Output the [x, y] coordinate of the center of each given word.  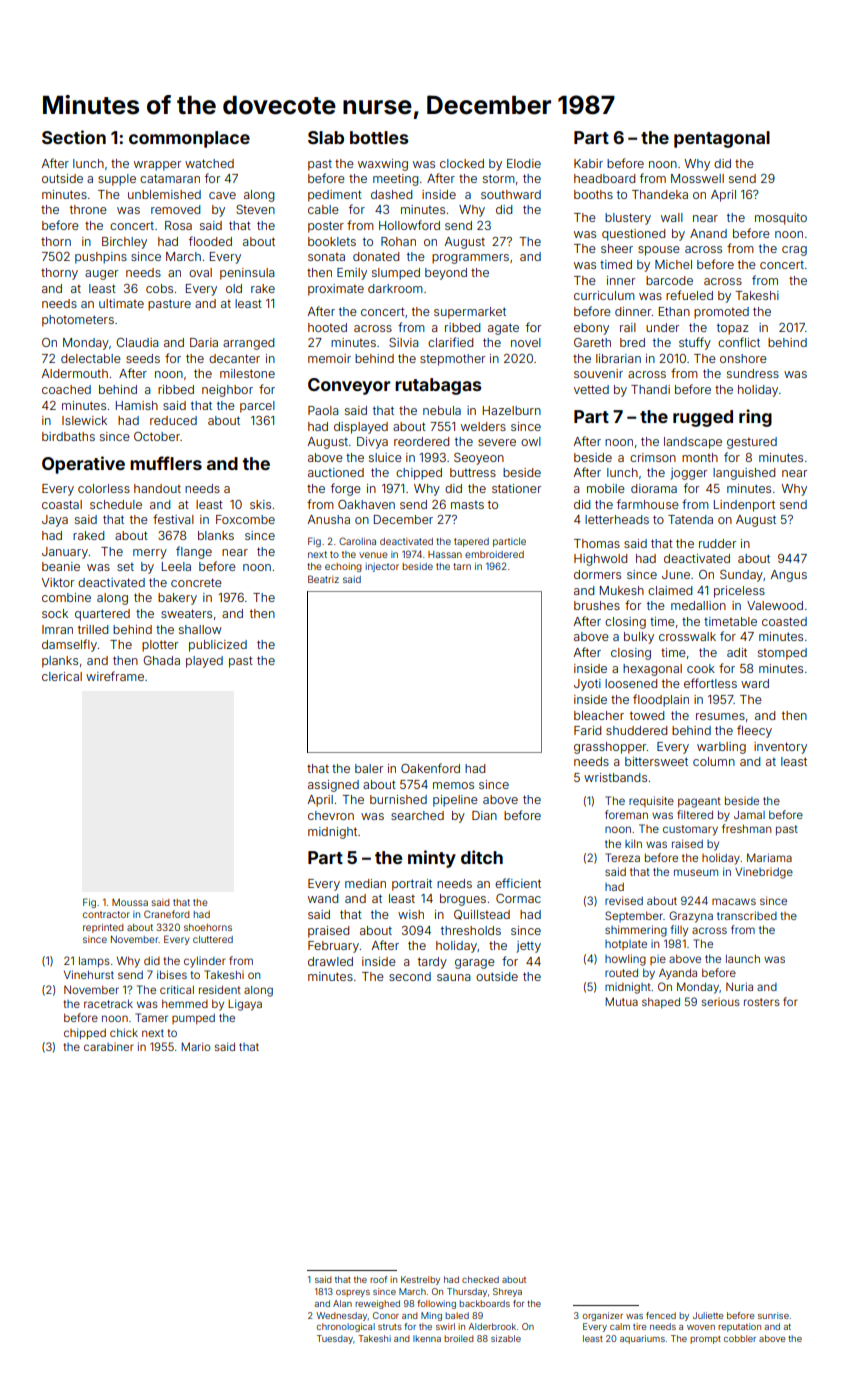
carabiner [108, 1047]
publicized [218, 646]
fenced [661, 1315]
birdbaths [68, 436]
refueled [689, 295]
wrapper [157, 166]
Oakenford [430, 768]
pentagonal [722, 139]
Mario [195, 1046]
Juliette [708, 1315]
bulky [639, 638]
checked [480, 1279]
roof [378, 1279]
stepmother [452, 360]
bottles [379, 137]
